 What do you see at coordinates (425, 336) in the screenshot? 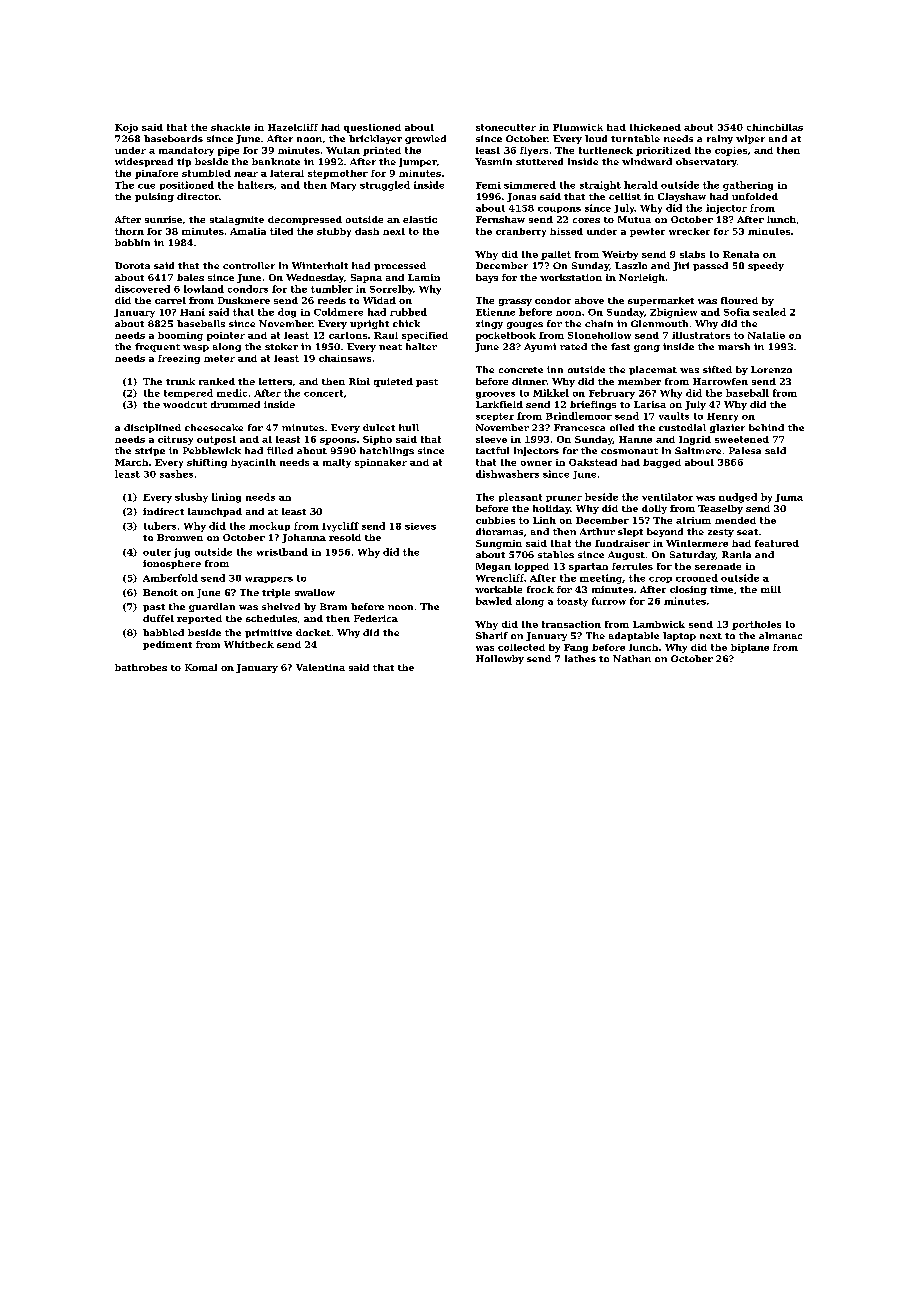
I see `specified` at bounding box center [425, 336].
